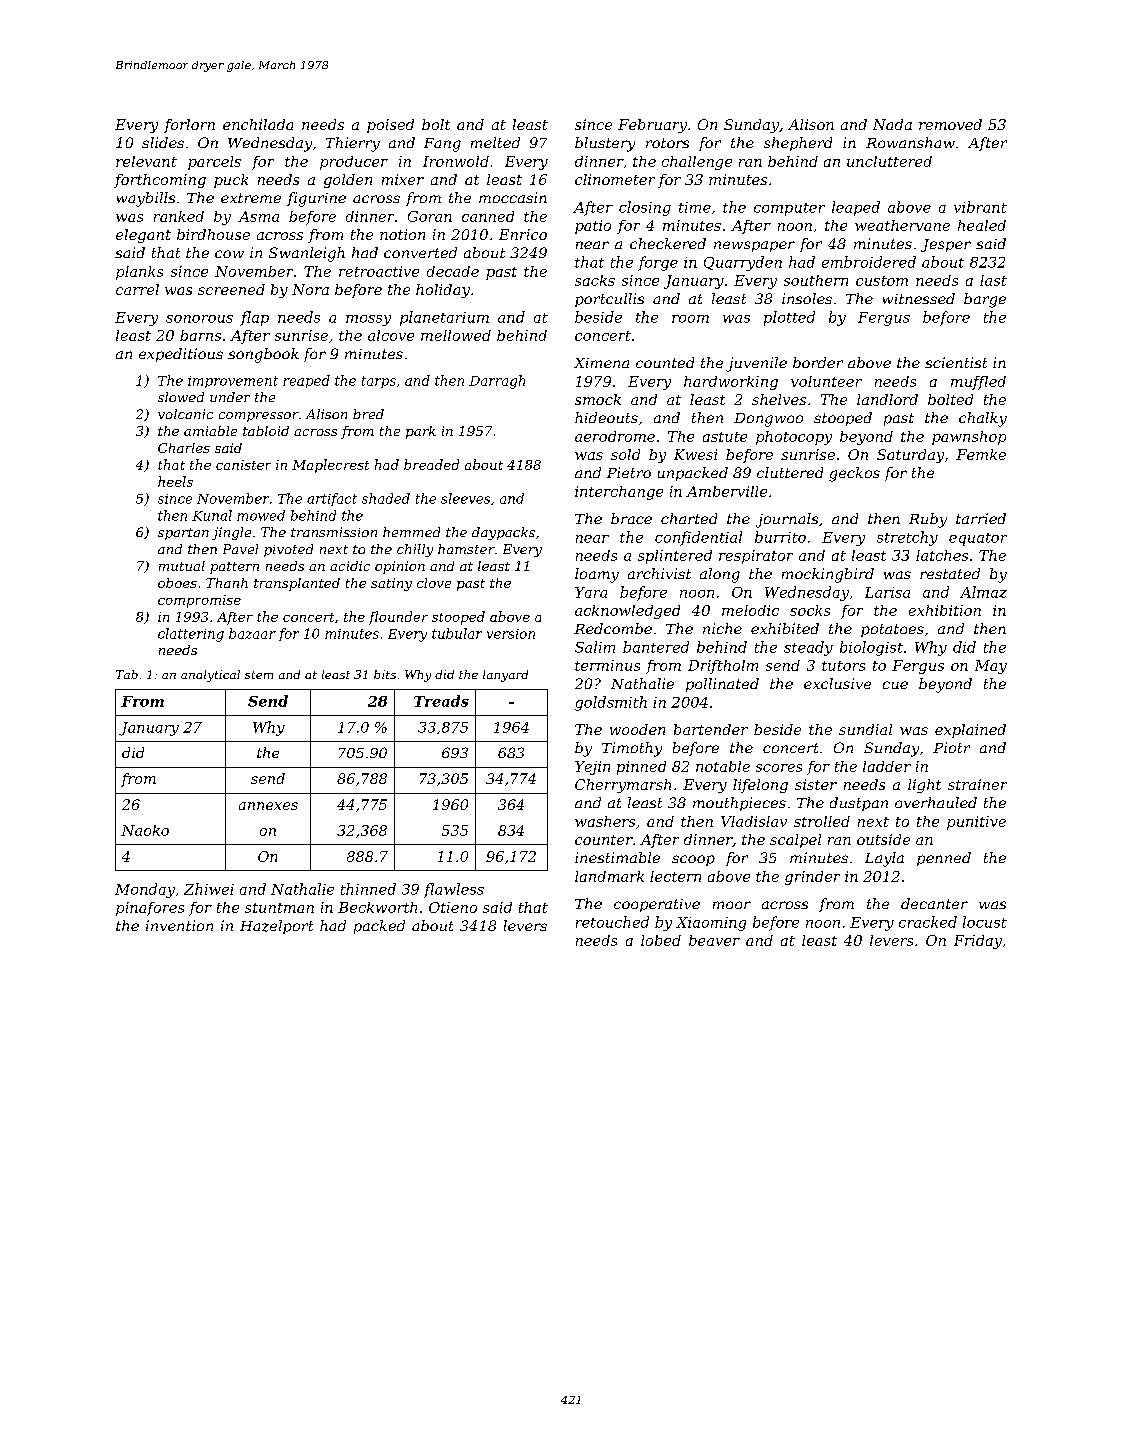  Describe the element at coordinates (523, 234) in the screenshot. I see `Enrico` at that location.
